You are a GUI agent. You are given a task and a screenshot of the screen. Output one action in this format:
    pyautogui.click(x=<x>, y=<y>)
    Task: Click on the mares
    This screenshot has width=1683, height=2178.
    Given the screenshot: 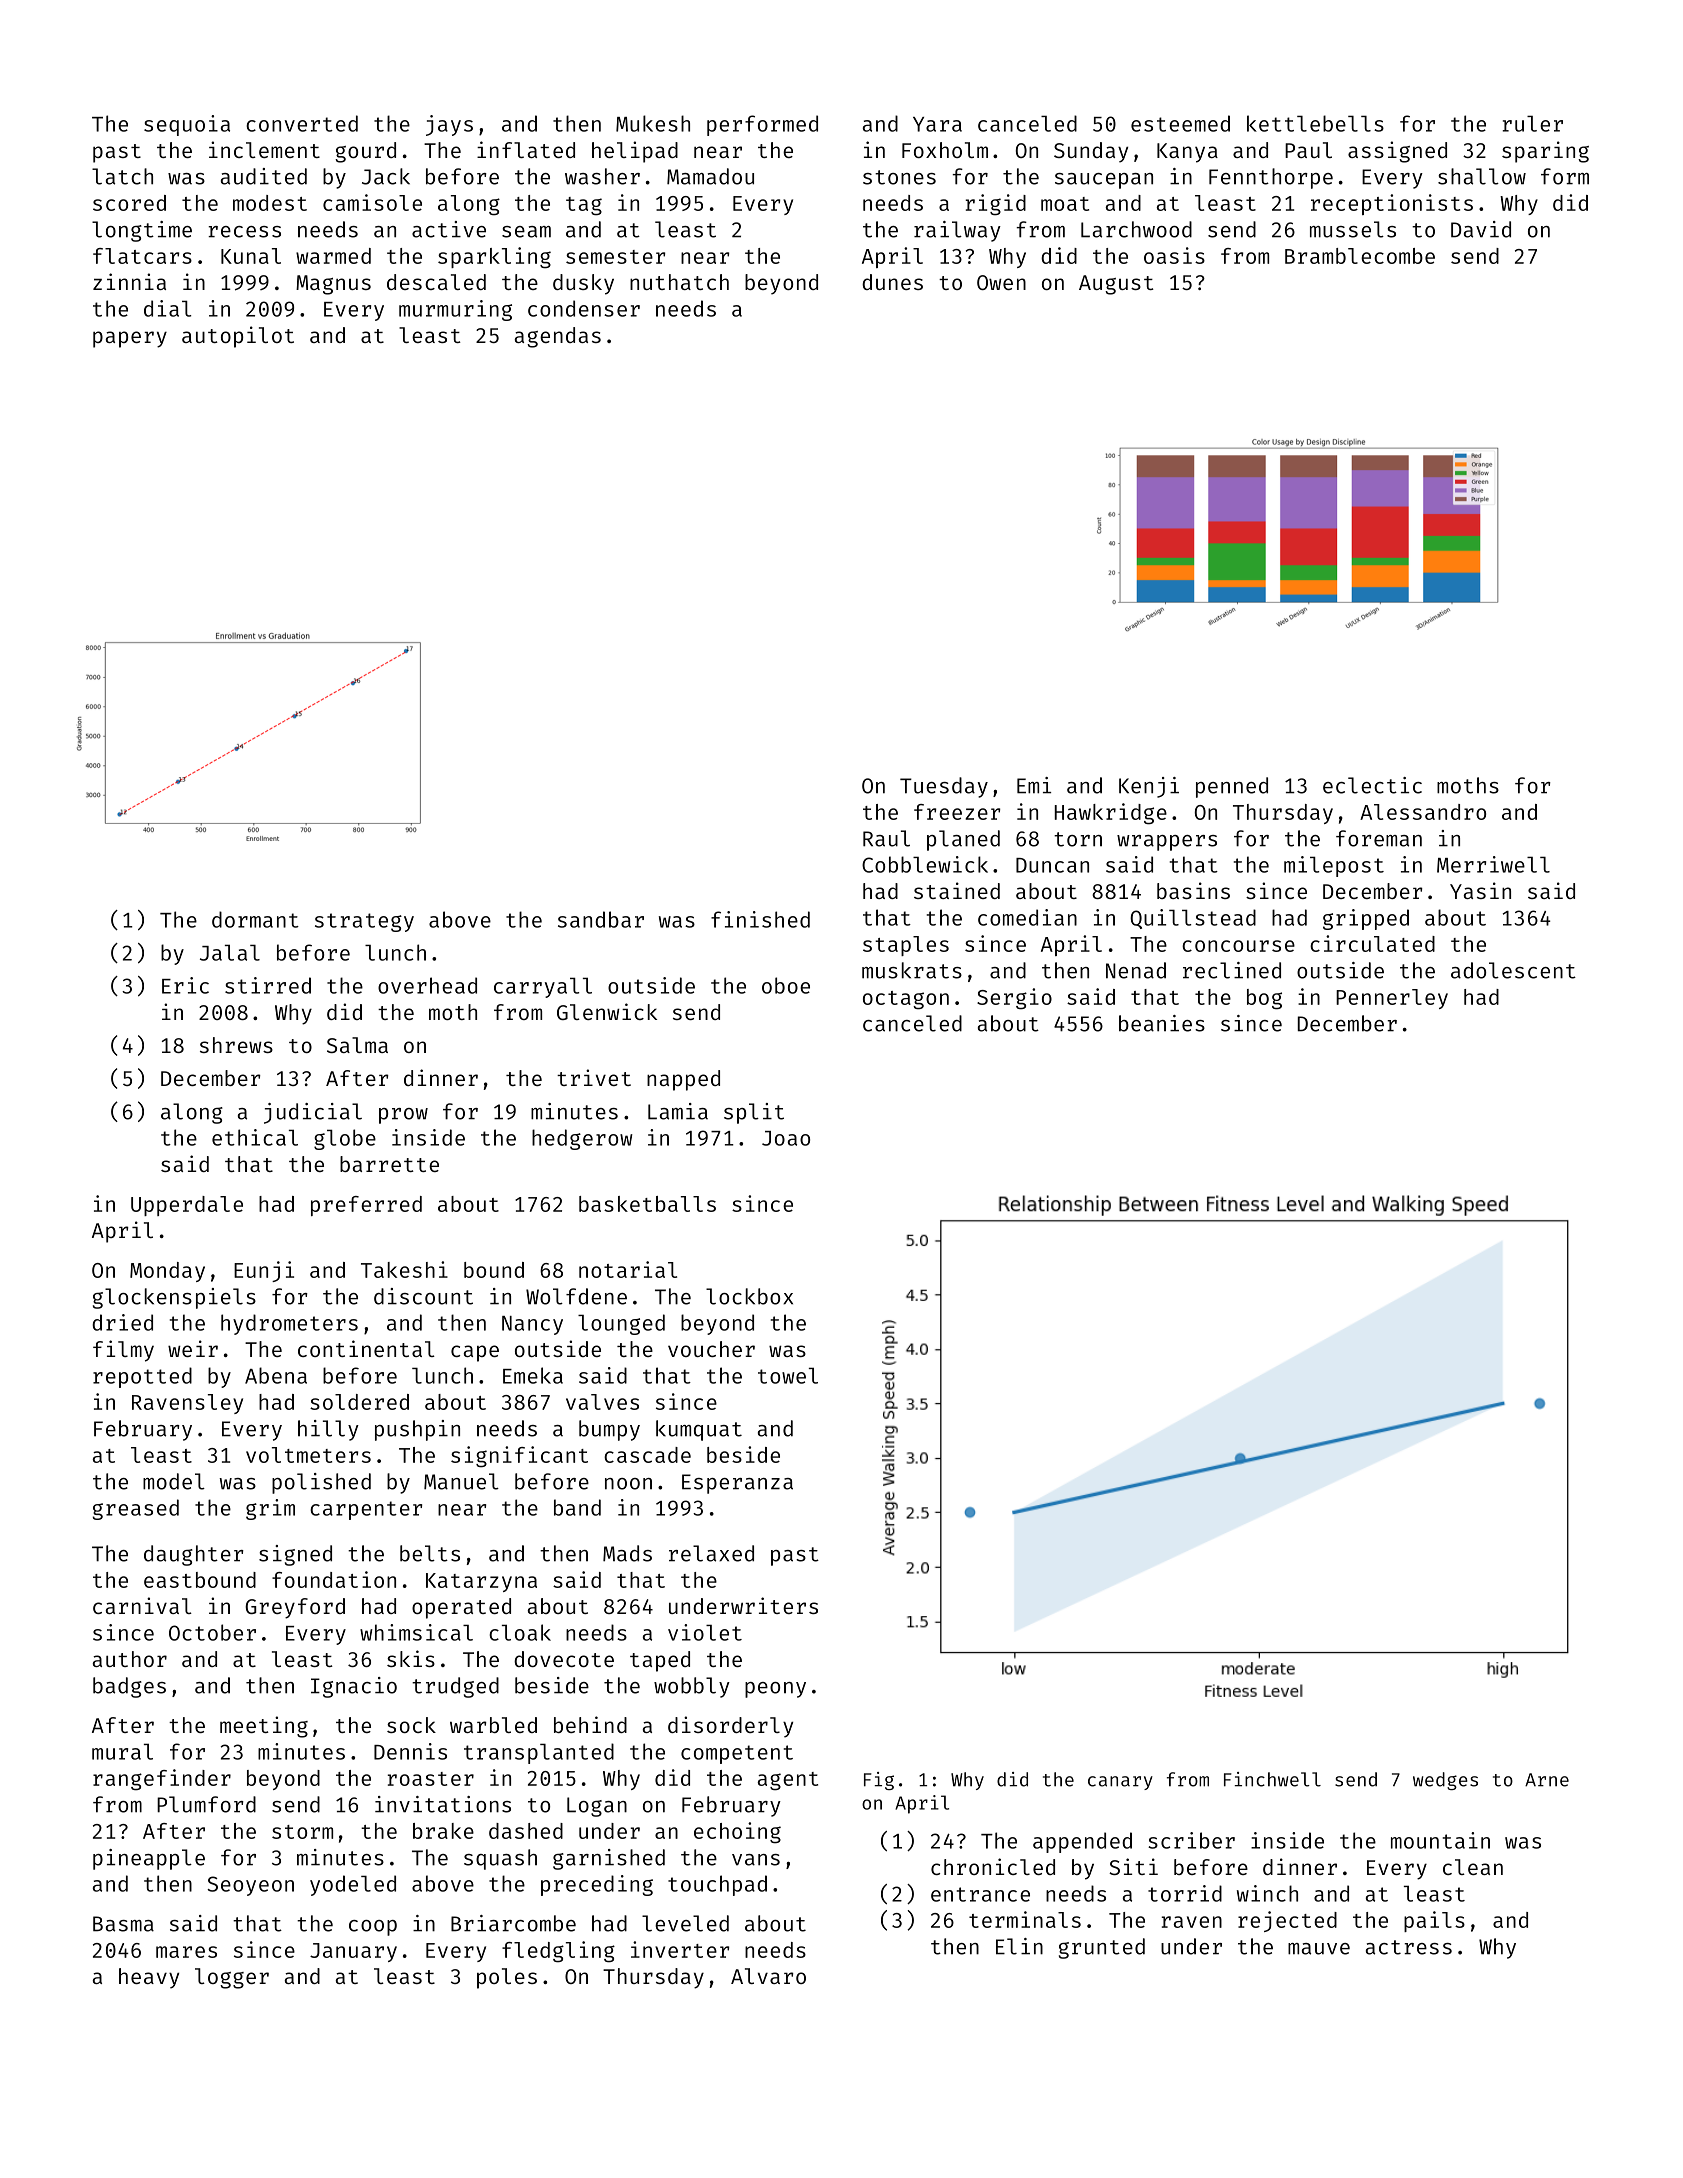 What is the action you would take?
    pyautogui.click(x=186, y=1952)
